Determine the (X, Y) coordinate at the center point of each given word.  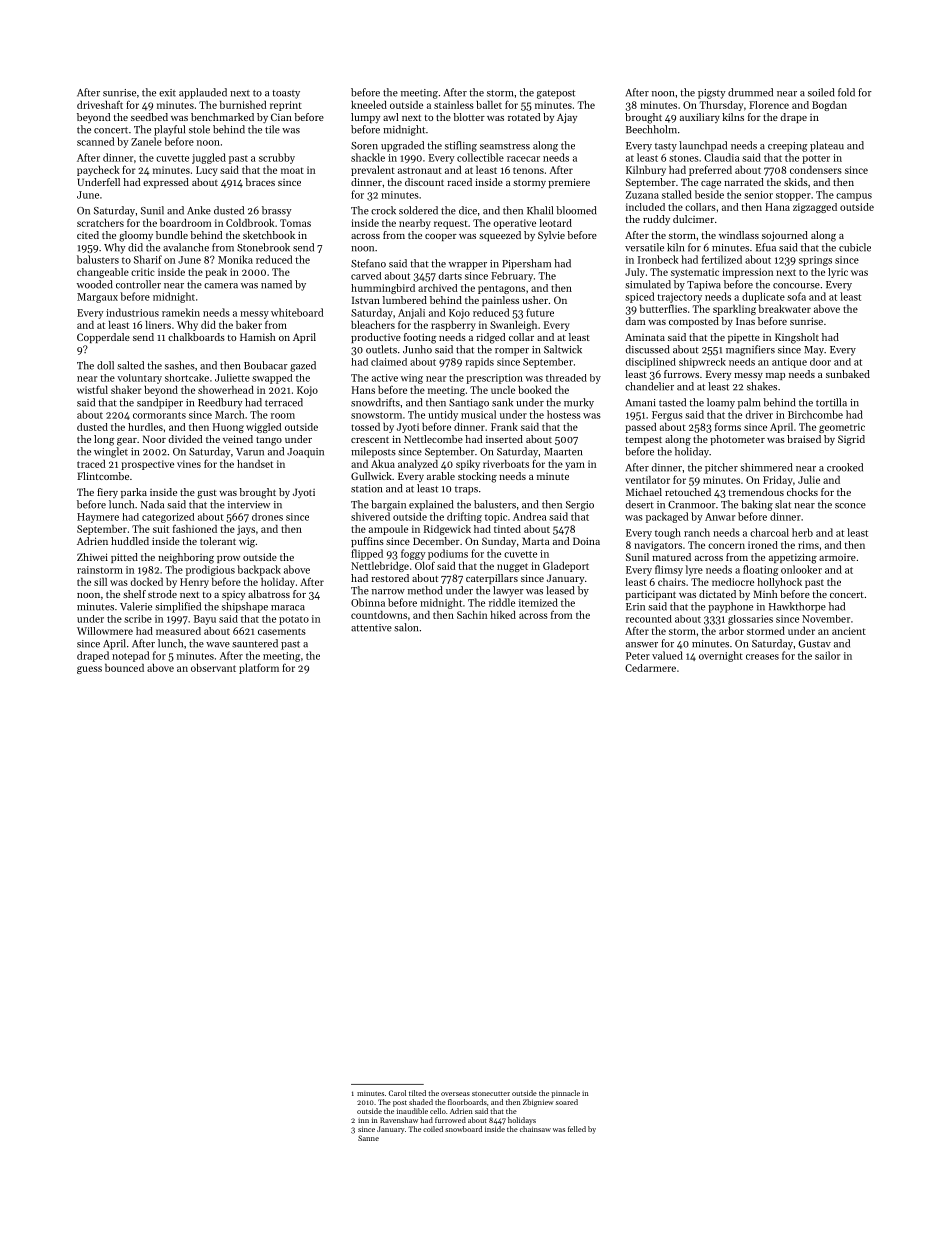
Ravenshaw (399, 1120)
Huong (228, 428)
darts (450, 276)
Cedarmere (650, 668)
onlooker (801, 569)
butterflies (663, 309)
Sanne (368, 1138)
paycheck (98, 171)
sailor (827, 655)
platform (259, 668)
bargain (388, 505)
